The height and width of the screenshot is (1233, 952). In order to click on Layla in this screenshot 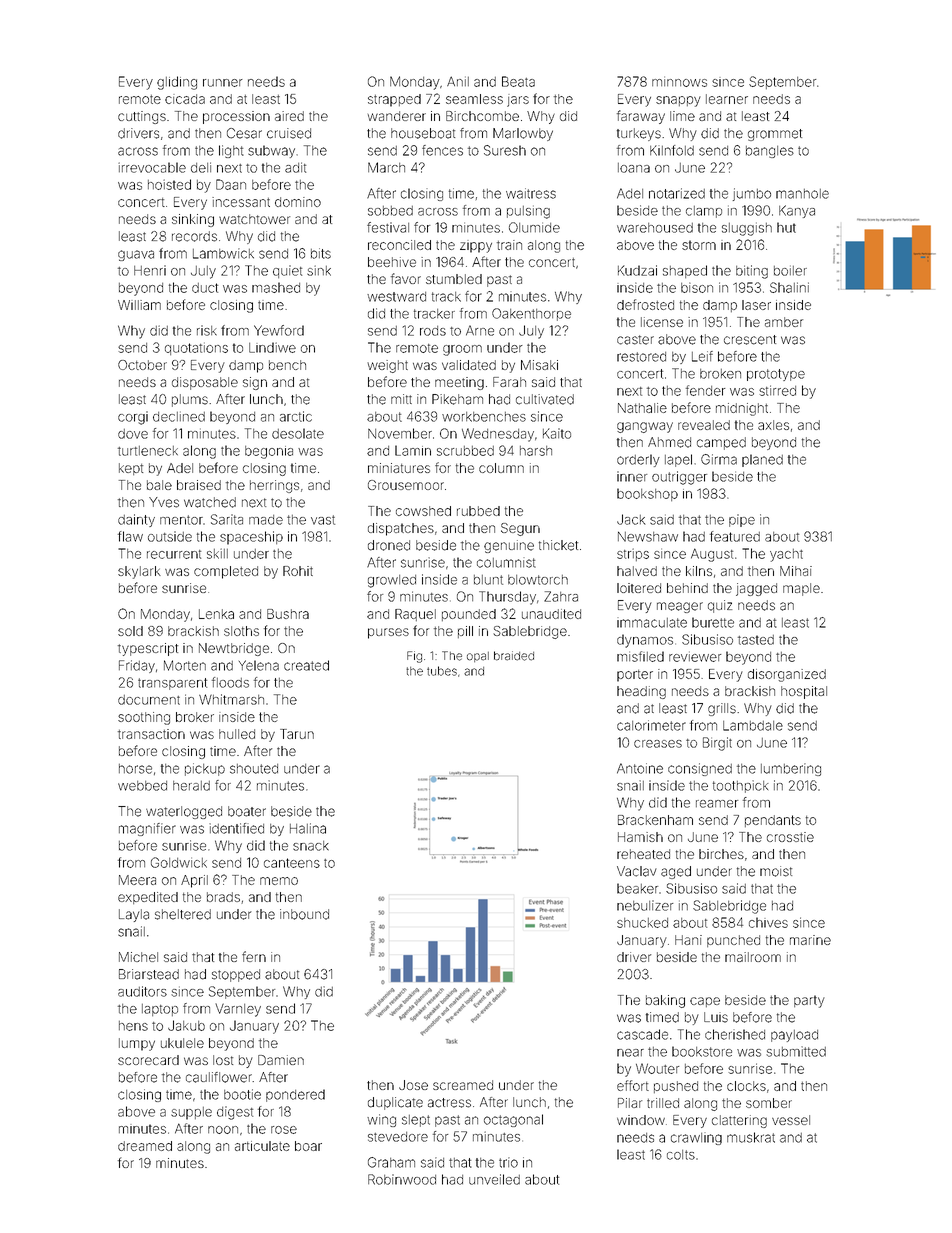, I will do `click(134, 915)`.
